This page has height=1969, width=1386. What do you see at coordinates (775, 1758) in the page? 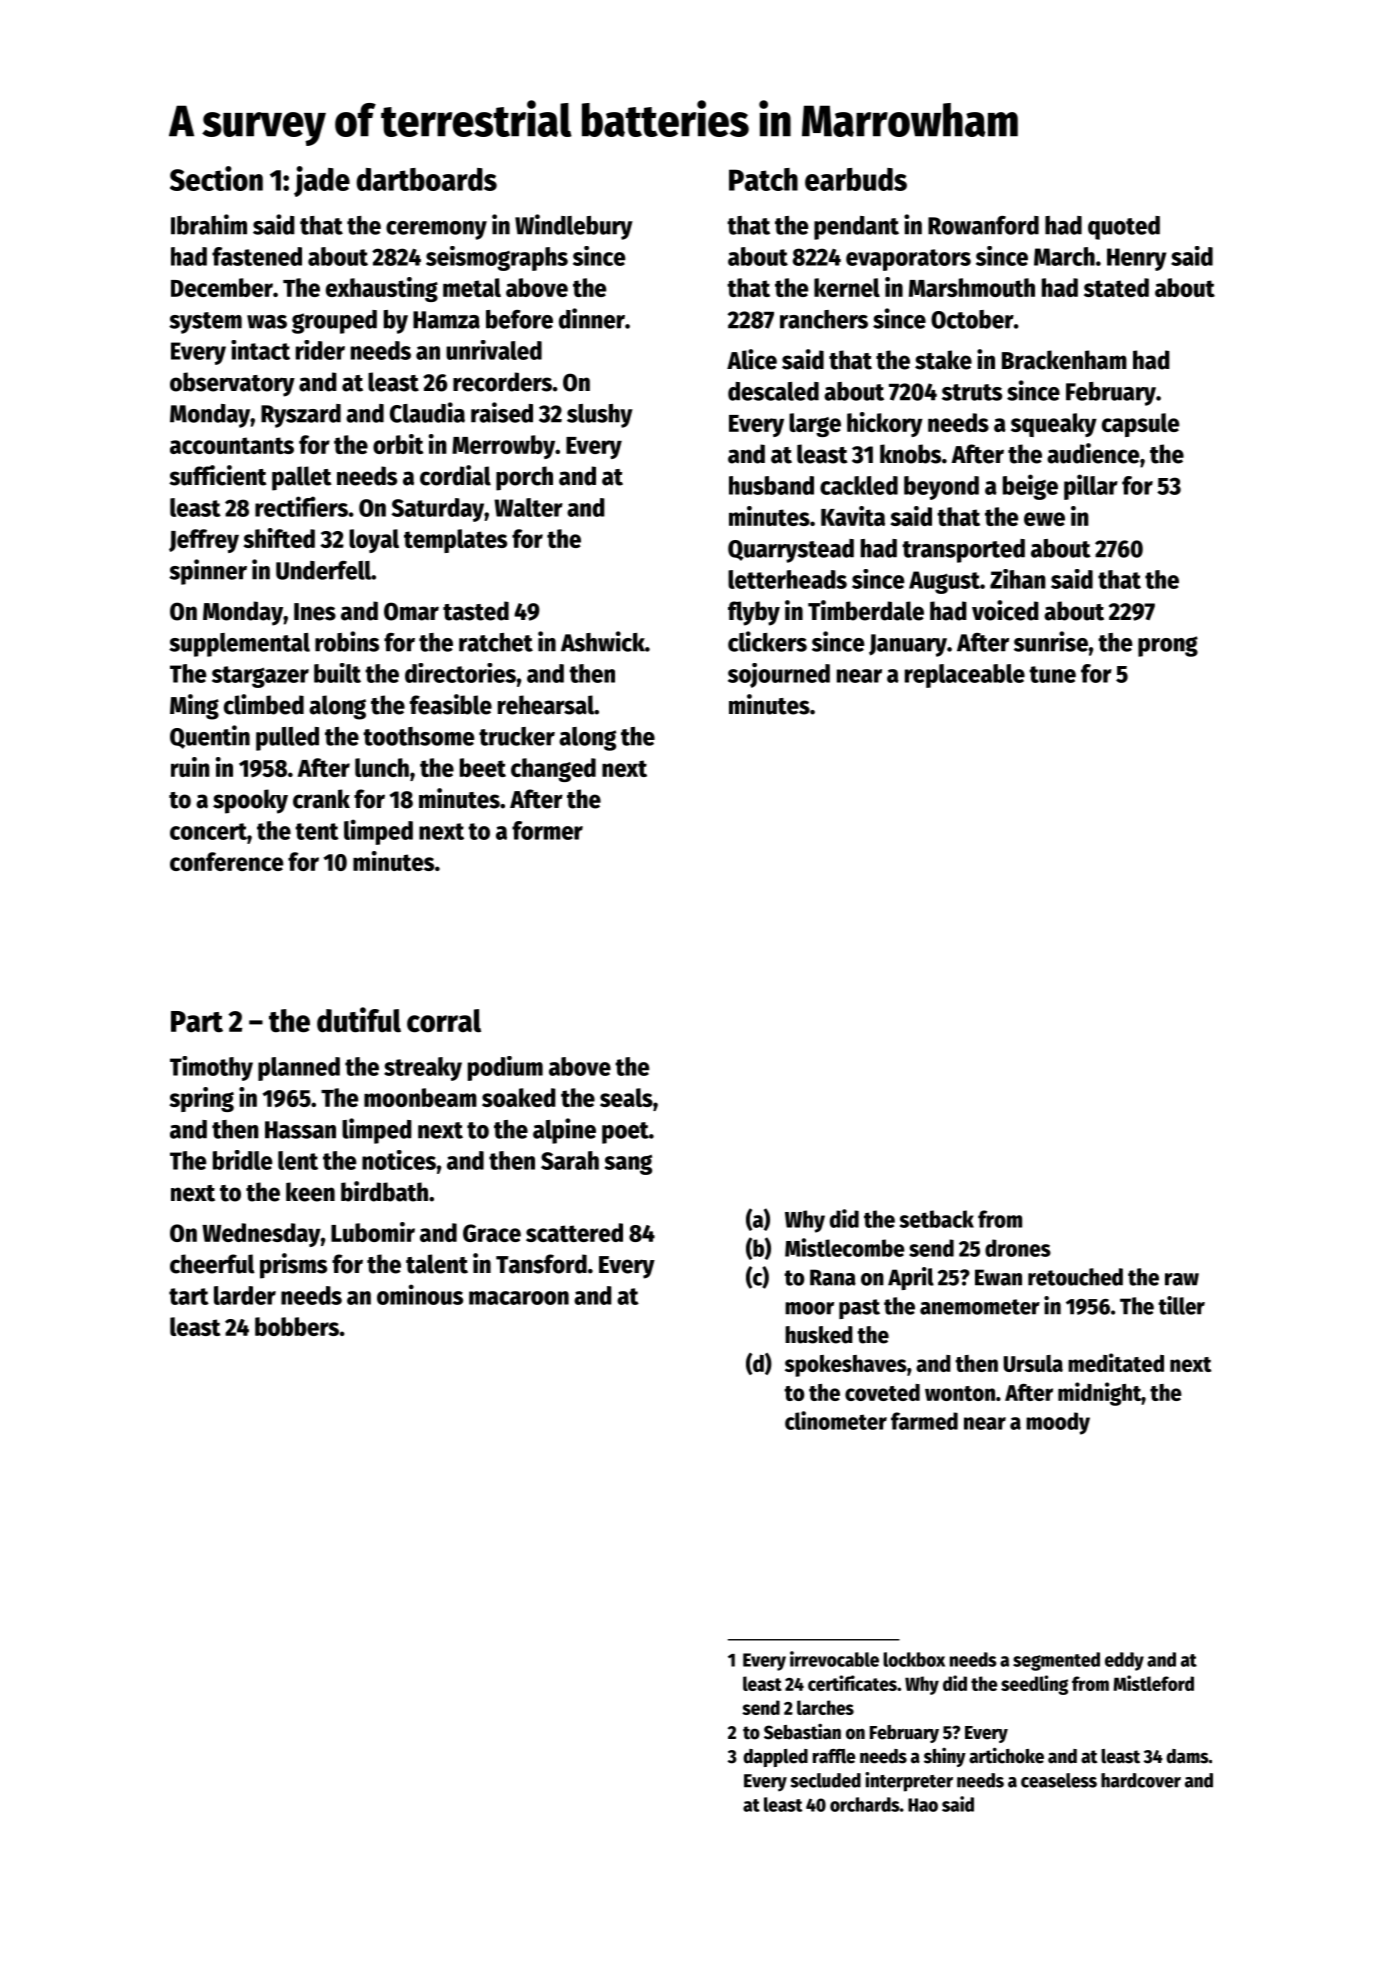
I see `dappled` at bounding box center [775, 1758].
